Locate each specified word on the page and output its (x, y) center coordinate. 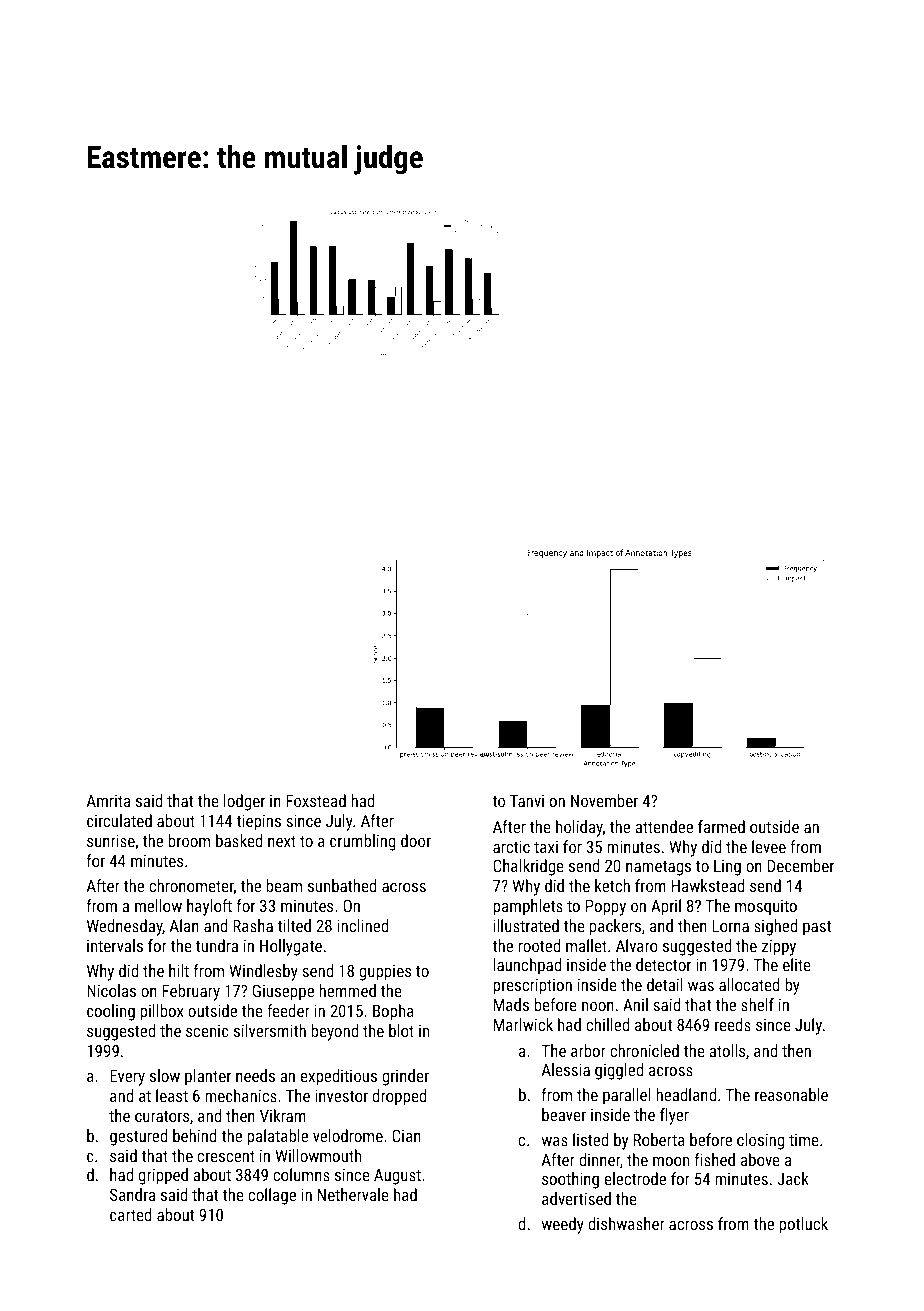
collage (272, 1196)
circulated (119, 820)
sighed (775, 927)
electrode (635, 1178)
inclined (362, 925)
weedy (563, 1225)
